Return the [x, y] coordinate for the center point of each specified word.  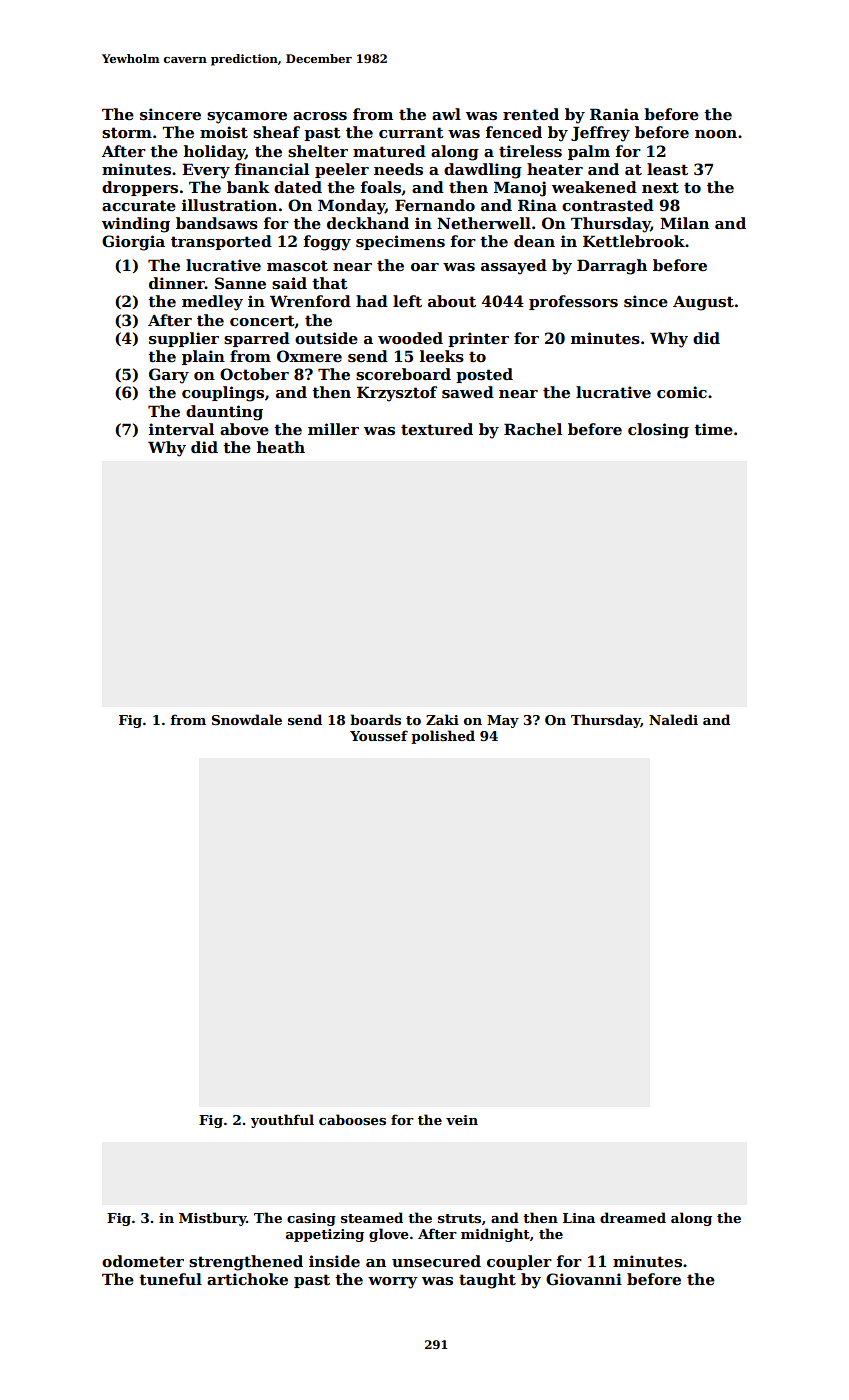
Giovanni [584, 1279]
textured [437, 429]
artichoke [247, 1279]
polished [443, 737]
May [503, 721]
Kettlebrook [634, 241]
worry [393, 1283]
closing [658, 431]
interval [181, 429]
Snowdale [247, 719]
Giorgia [133, 243]
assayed [514, 267]
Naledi [673, 719]
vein [462, 1120]
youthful [282, 1121]
